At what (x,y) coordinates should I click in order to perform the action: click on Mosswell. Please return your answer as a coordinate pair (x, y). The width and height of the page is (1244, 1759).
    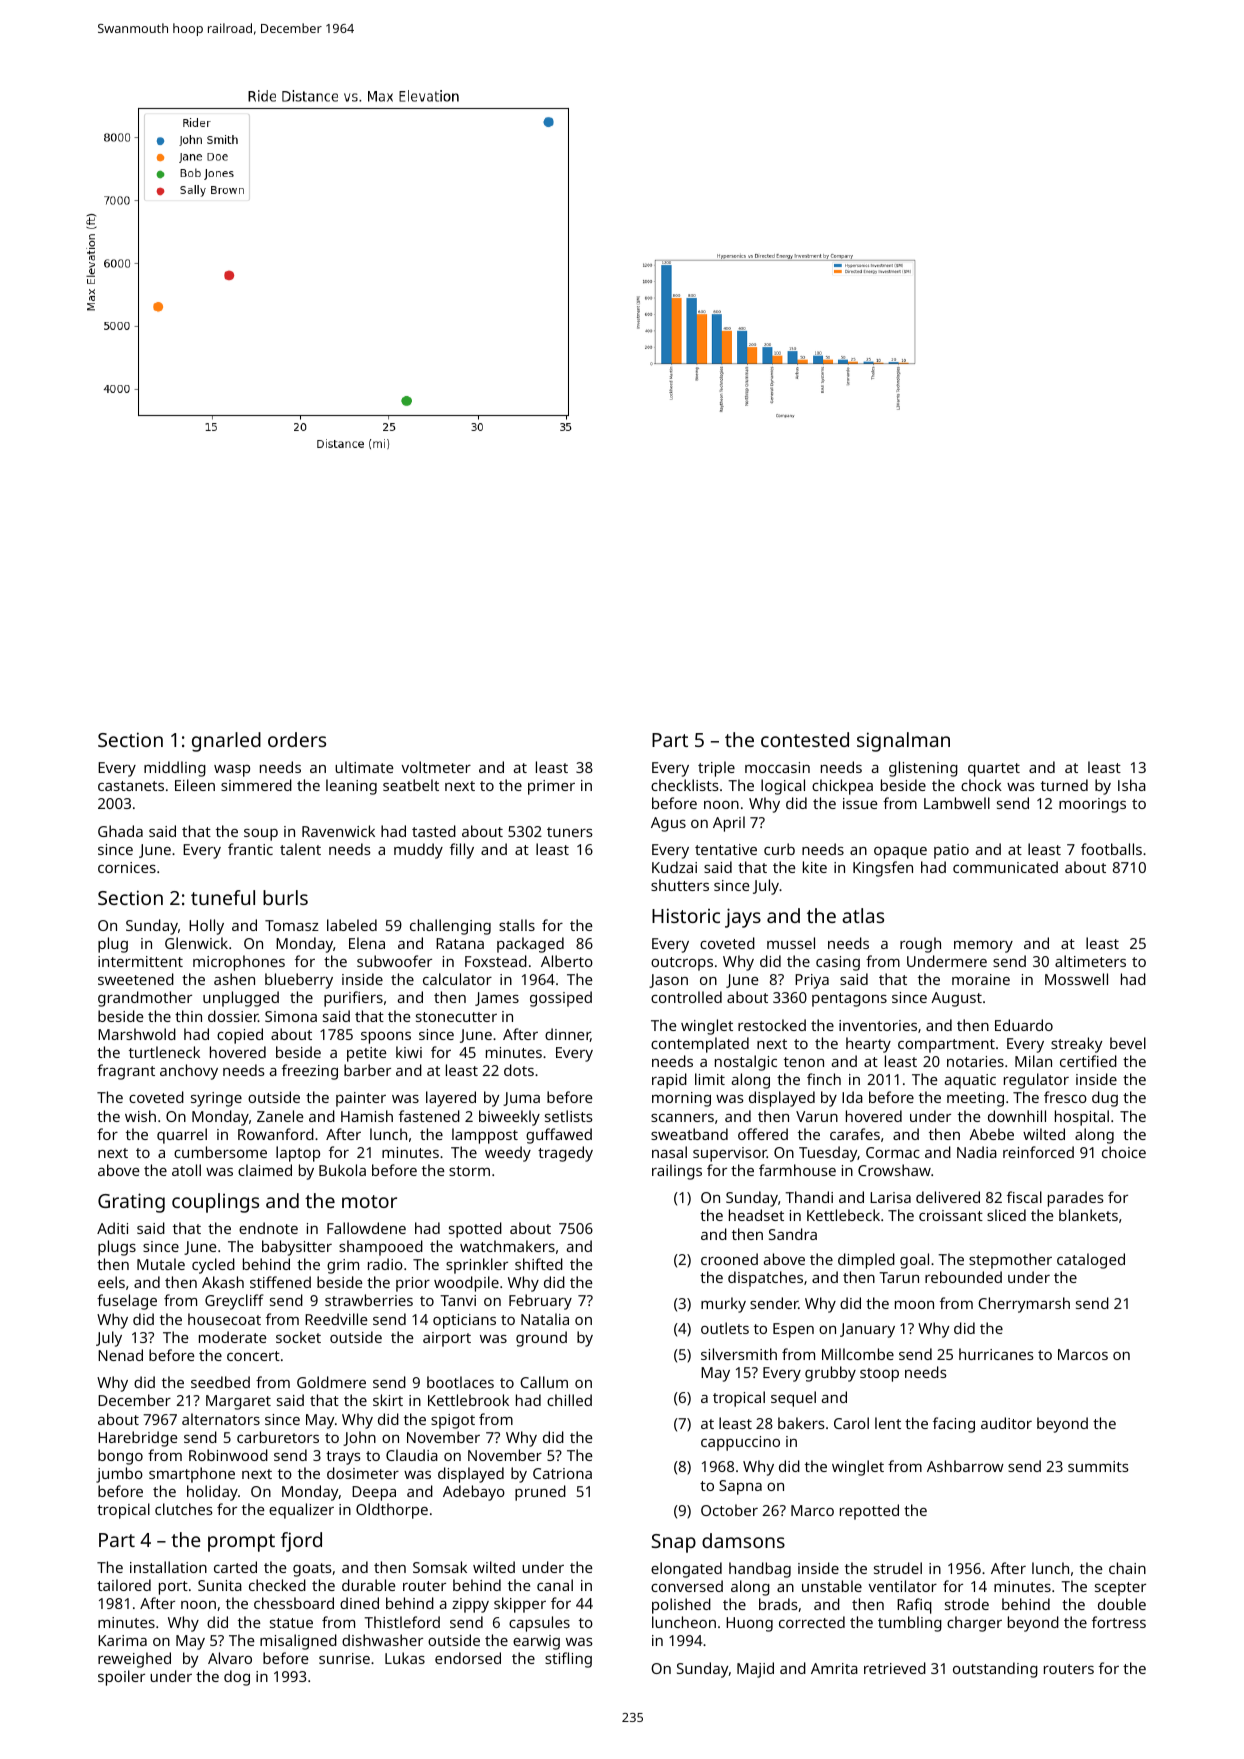
    Looking at the image, I should click on (1076, 979).
